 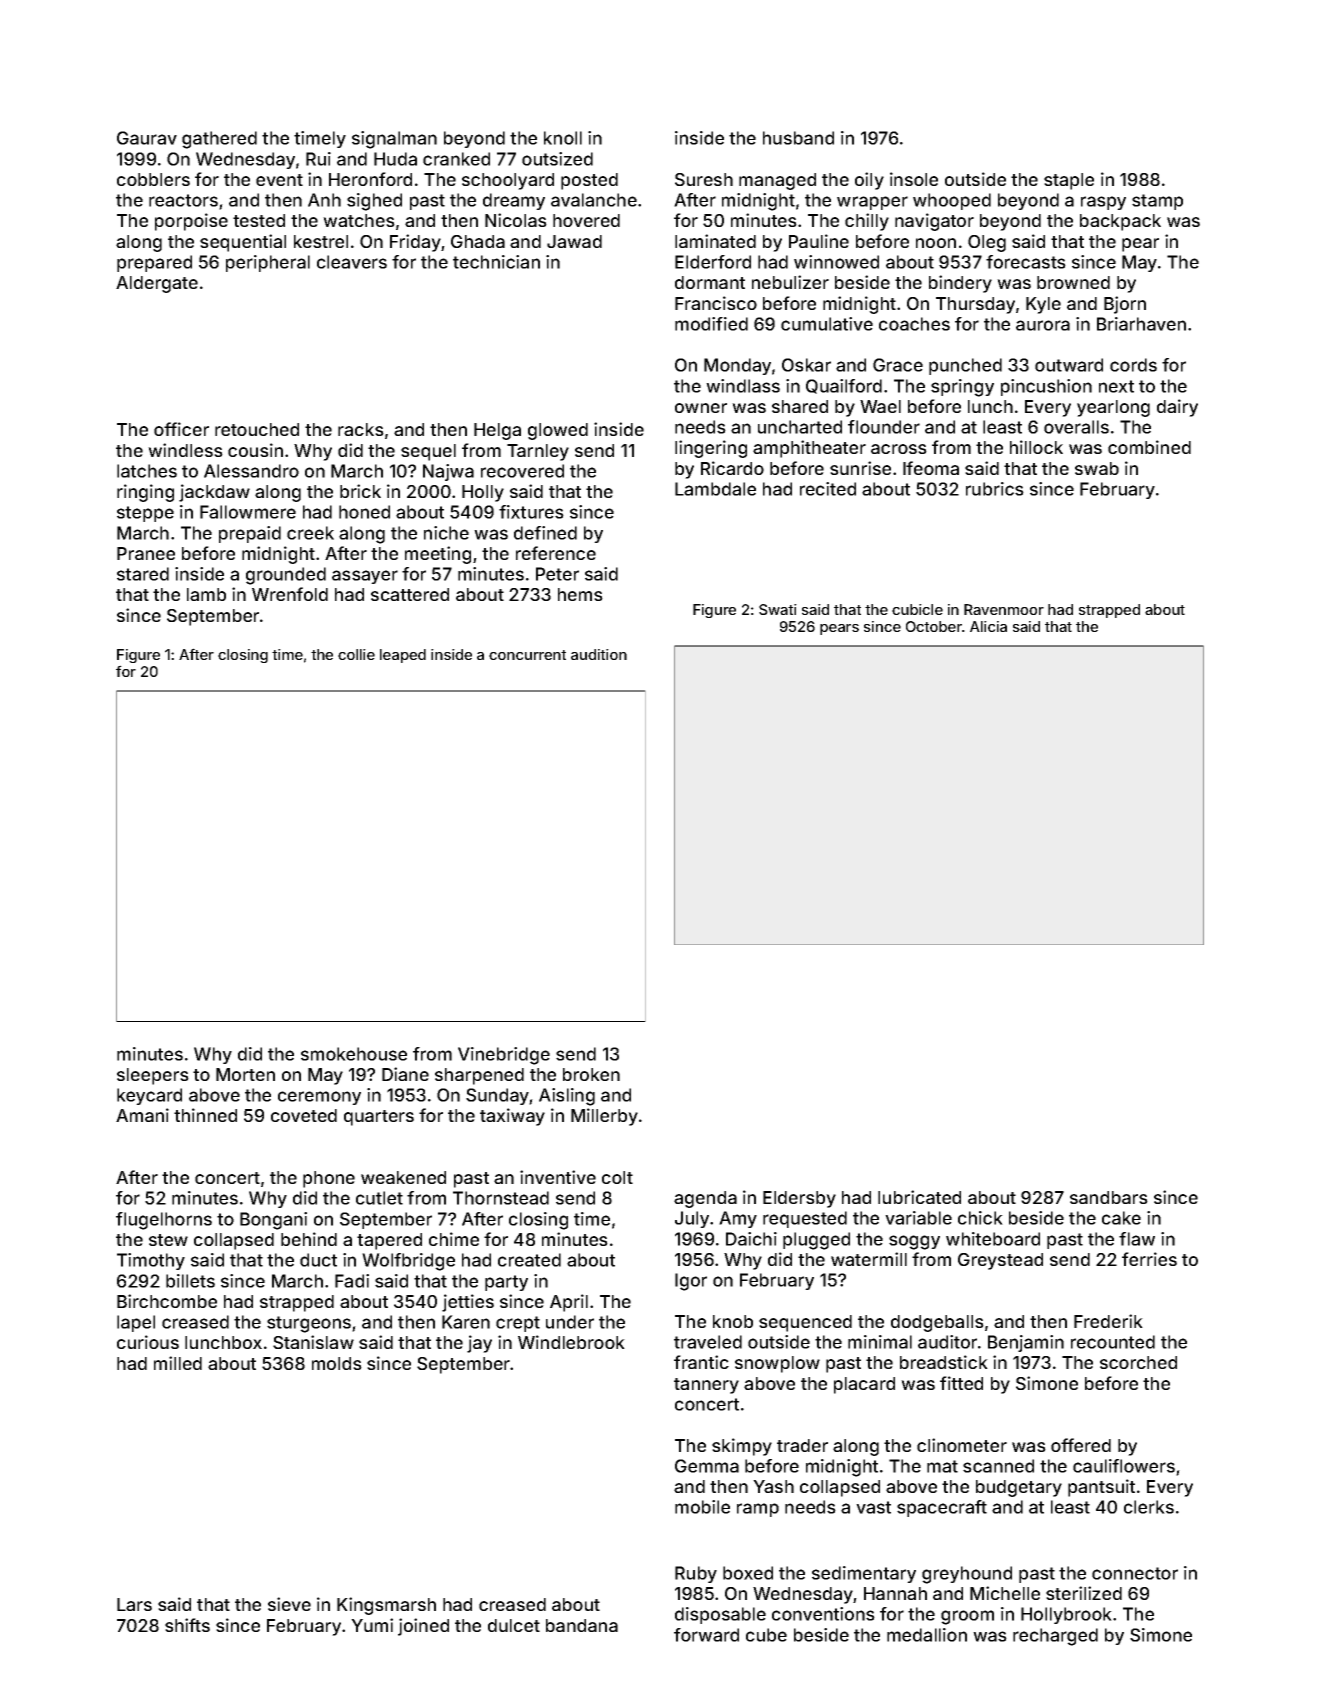 What do you see at coordinates (394, 140) in the screenshot?
I see `signalman` at bounding box center [394, 140].
